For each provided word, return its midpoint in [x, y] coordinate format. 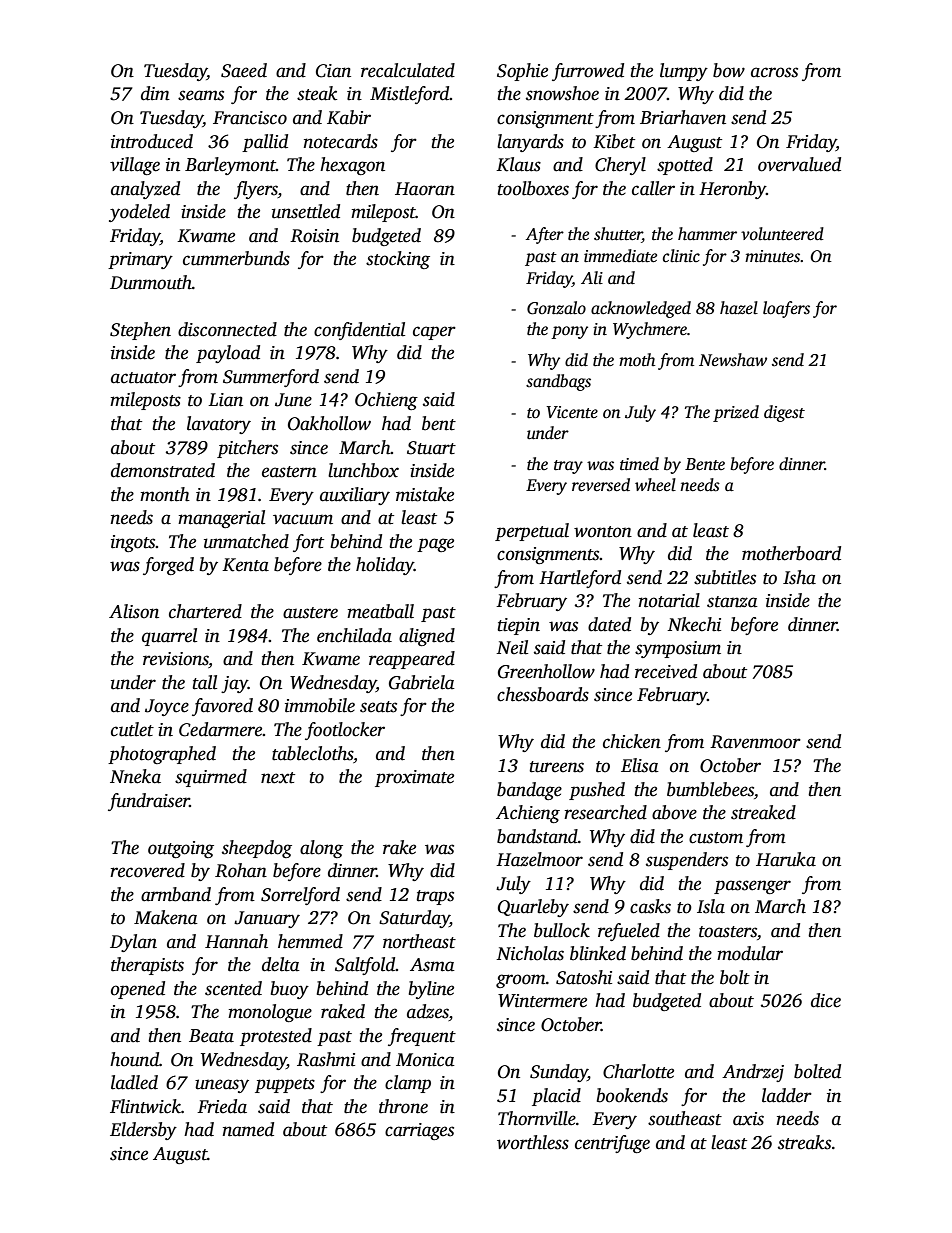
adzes [428, 1012]
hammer [707, 233]
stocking [398, 260]
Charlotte [638, 1071]
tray [568, 467]
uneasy [222, 1086]
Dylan [133, 943]
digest [784, 413]
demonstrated [163, 470]
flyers [256, 190]
